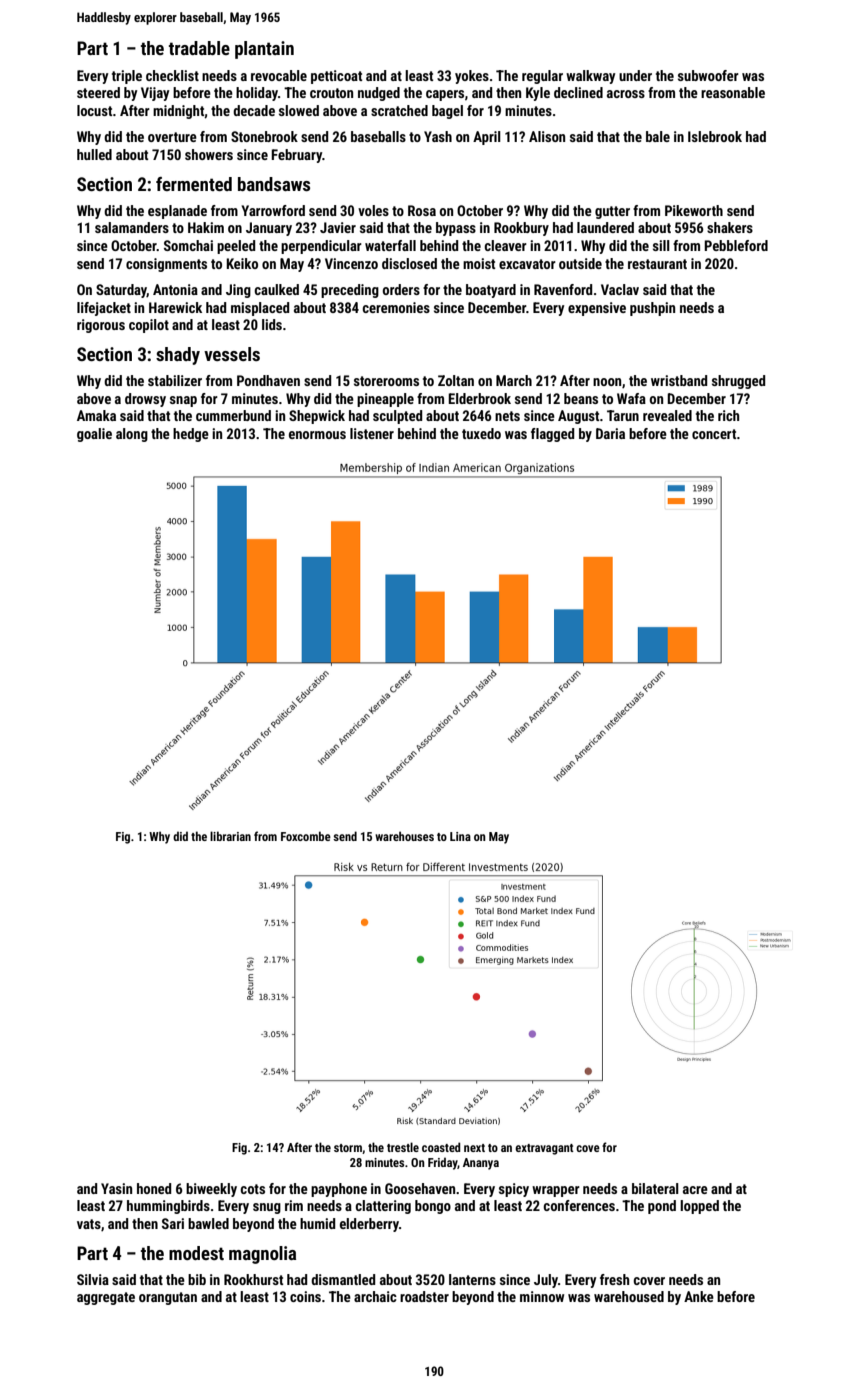 The height and width of the image is (1400, 849). Describe the element at coordinates (343, 1279) in the image. I see `dismantled` at that location.
